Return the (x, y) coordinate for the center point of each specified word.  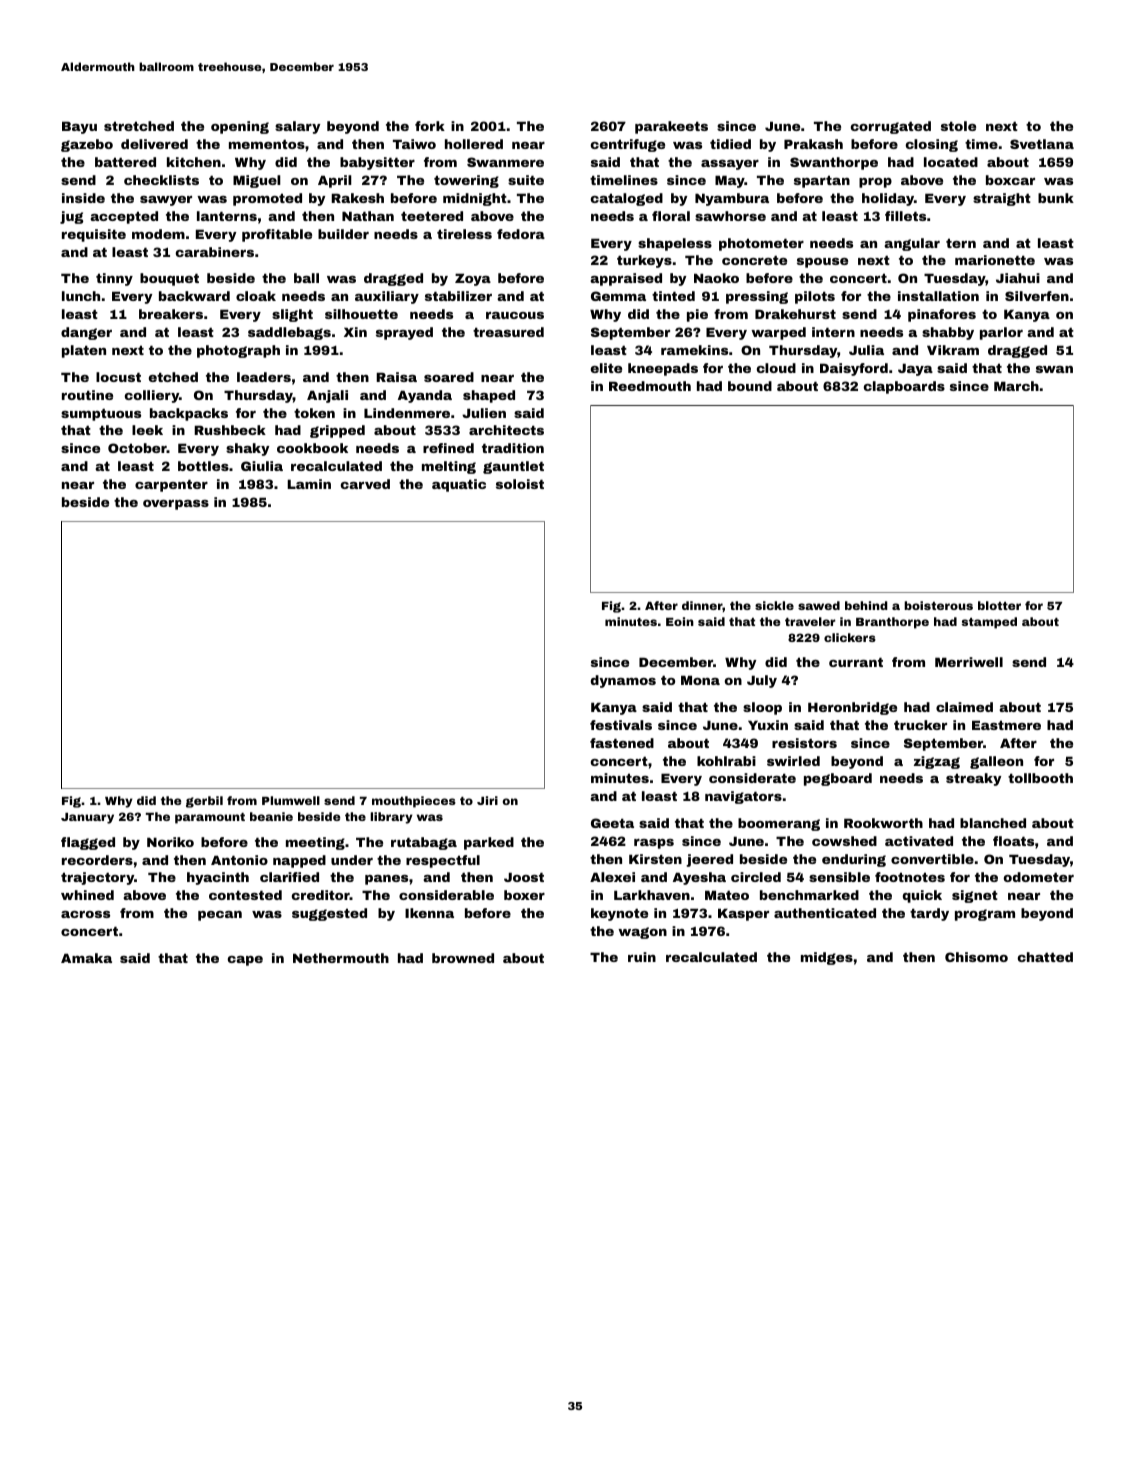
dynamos (623, 681)
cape (245, 961)
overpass (176, 505)
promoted (267, 199)
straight (1002, 199)
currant (856, 662)
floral (671, 216)
